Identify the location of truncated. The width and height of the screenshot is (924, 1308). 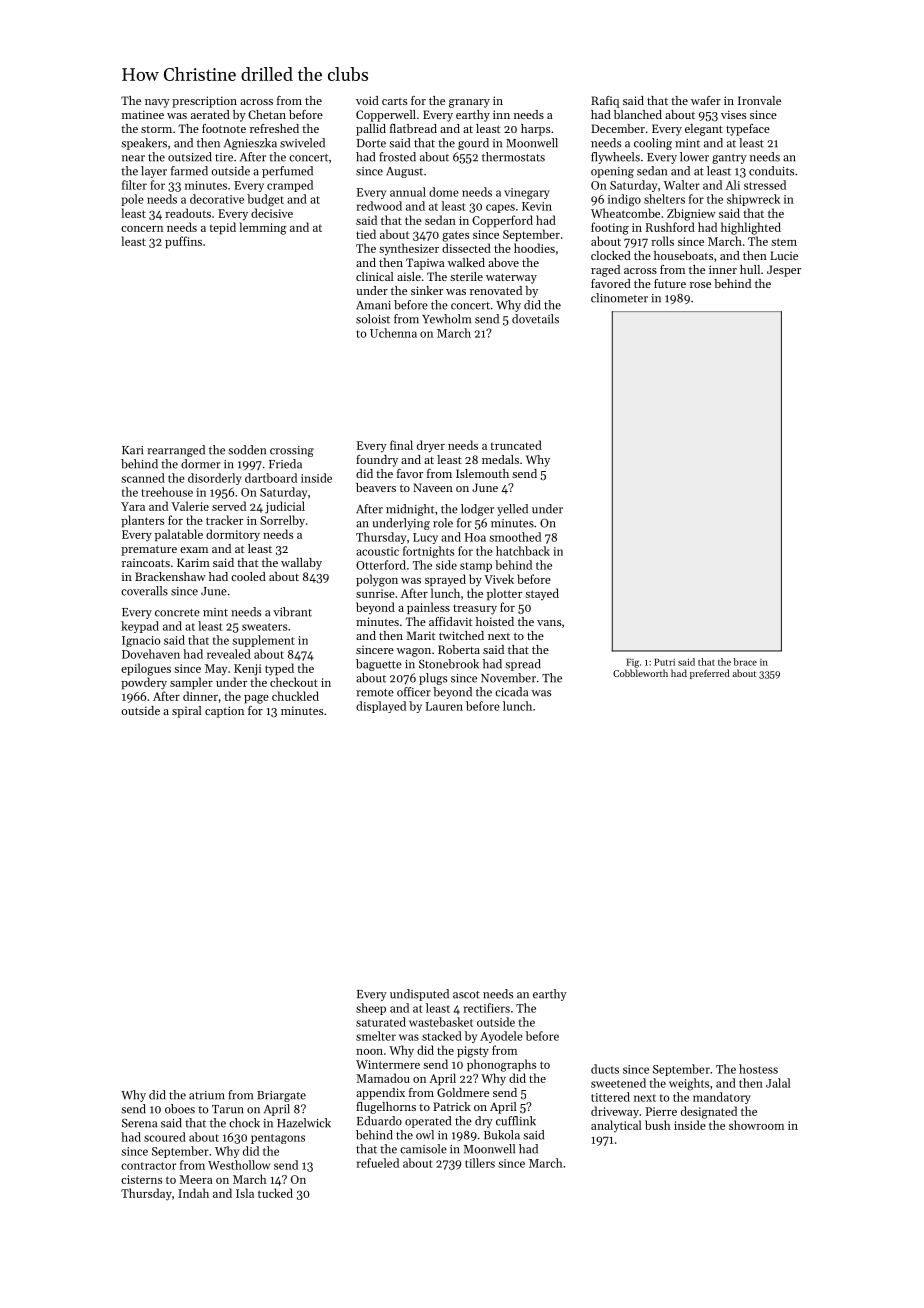
(516, 445).
